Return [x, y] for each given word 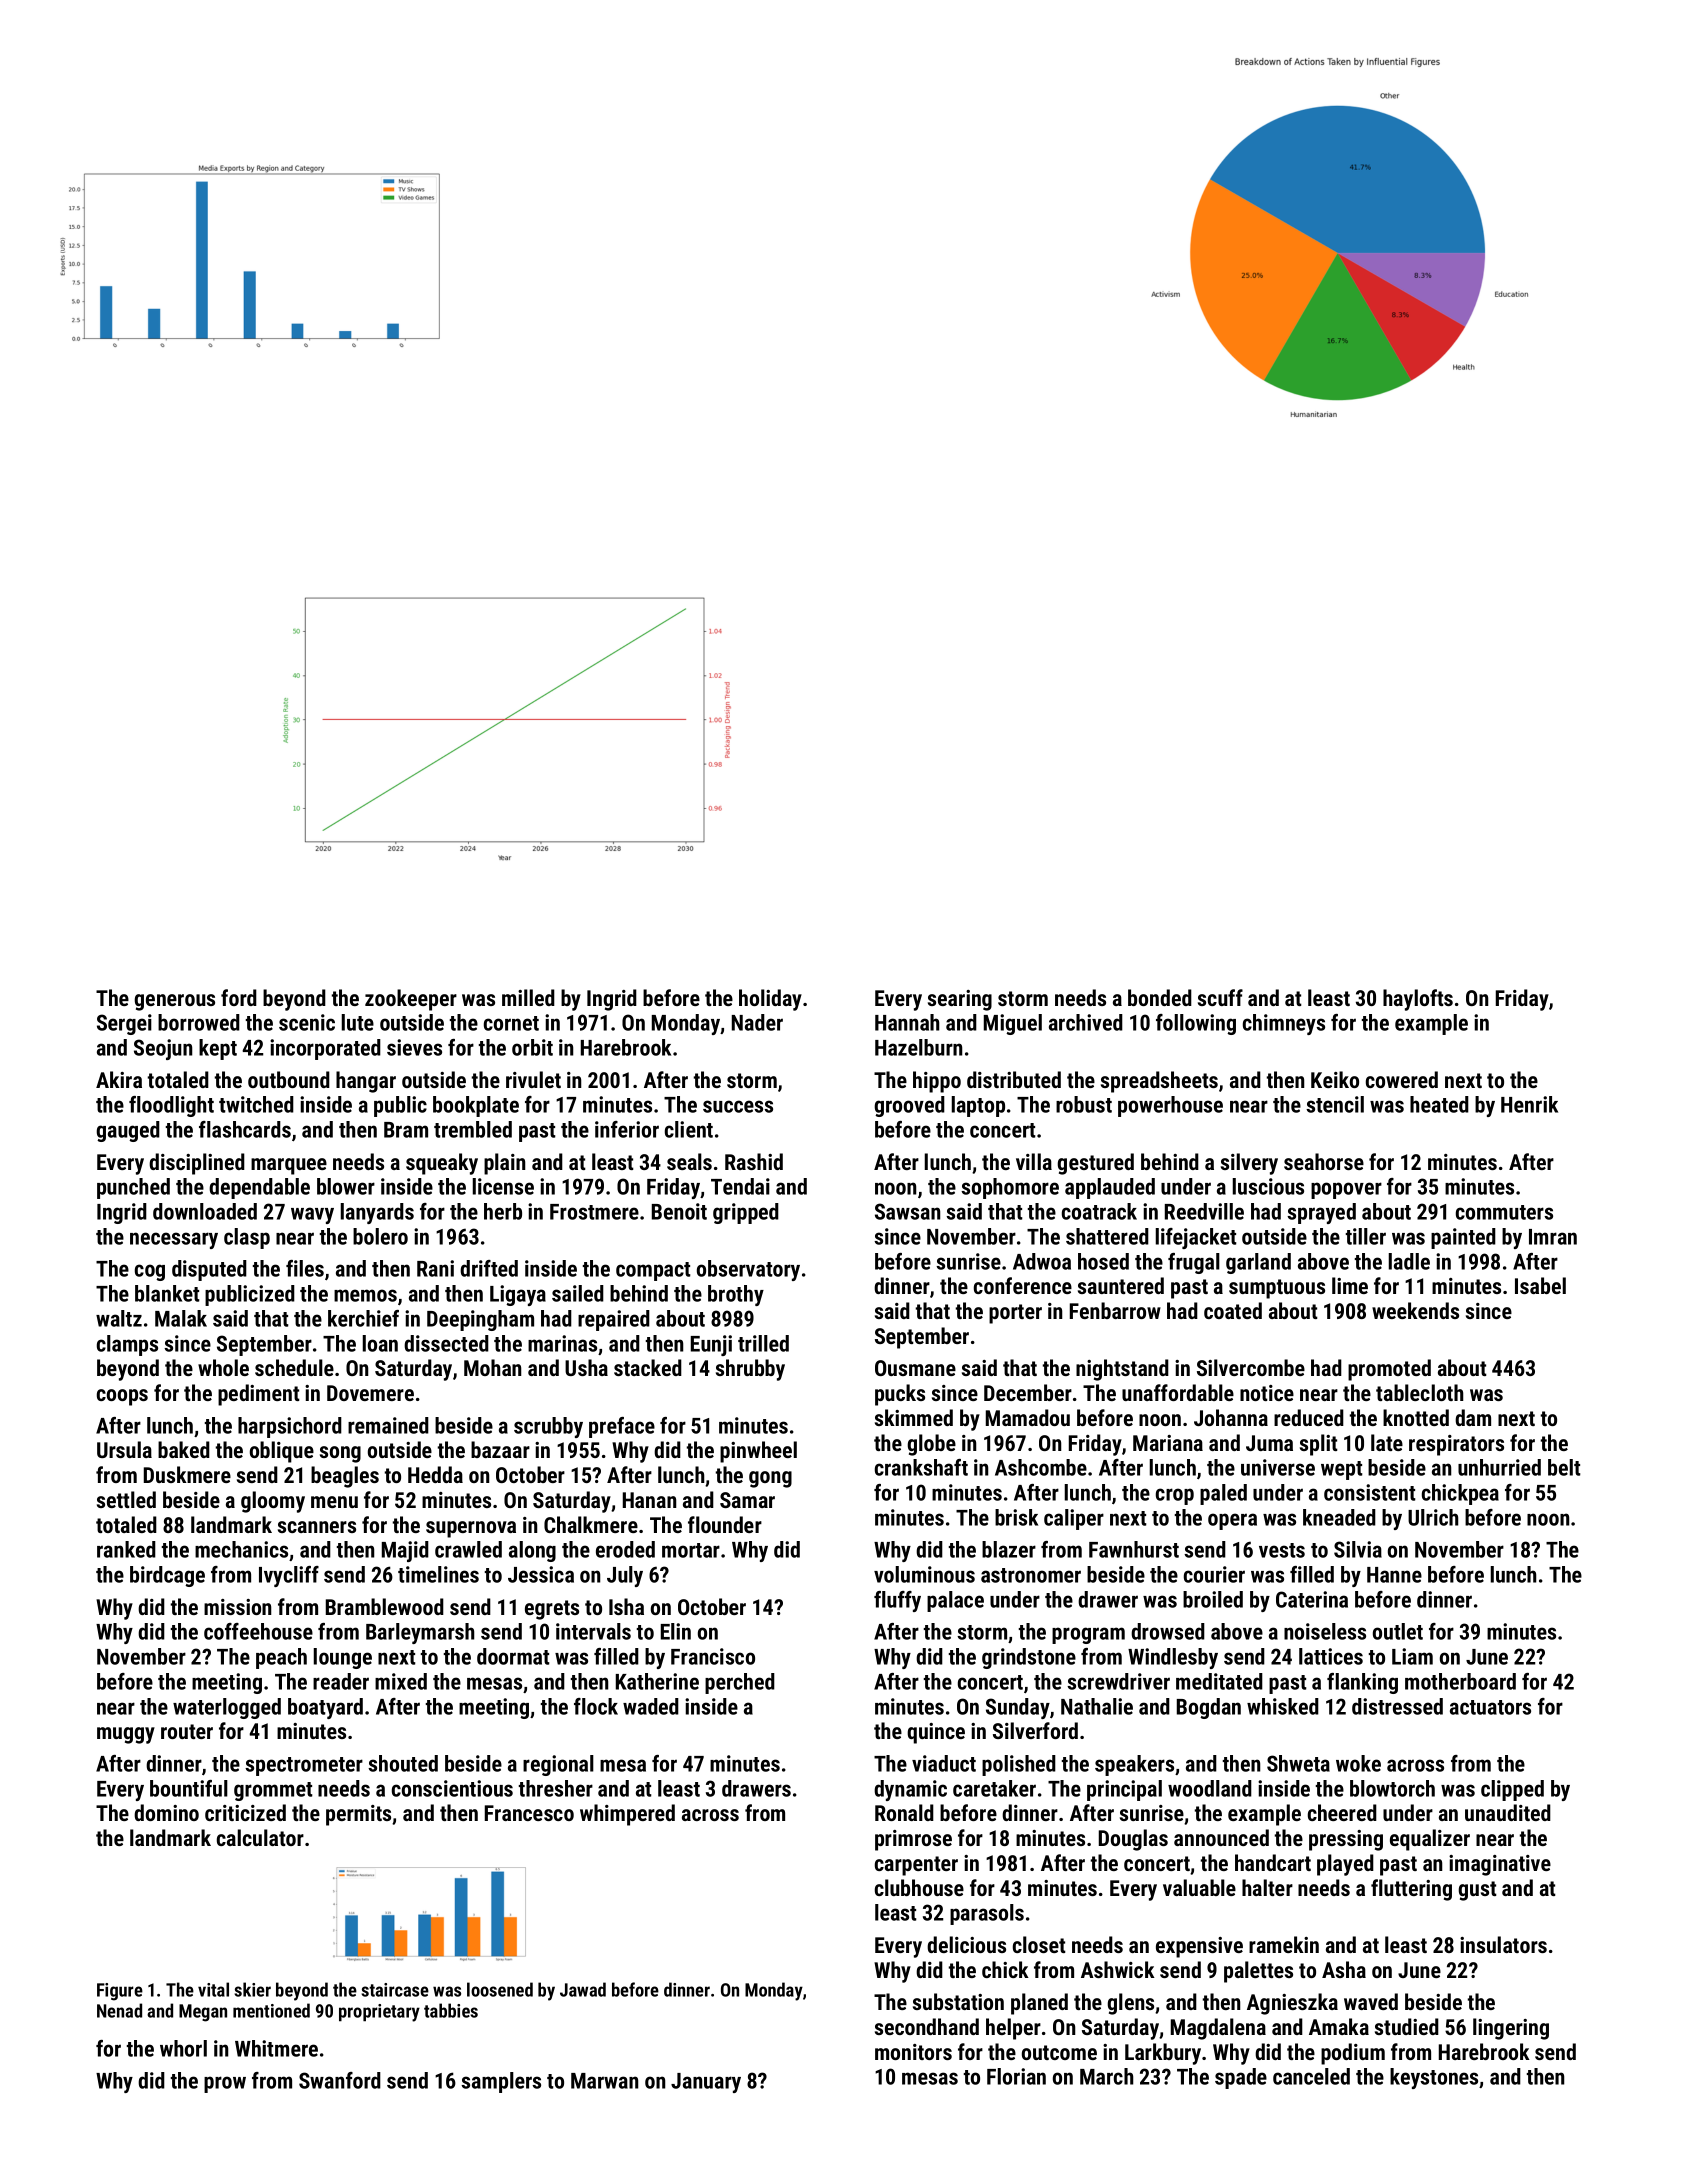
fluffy [897, 1601]
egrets [552, 1610]
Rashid [754, 1161]
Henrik [1529, 1104]
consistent [1370, 1492]
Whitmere [276, 2048]
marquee [289, 1166]
